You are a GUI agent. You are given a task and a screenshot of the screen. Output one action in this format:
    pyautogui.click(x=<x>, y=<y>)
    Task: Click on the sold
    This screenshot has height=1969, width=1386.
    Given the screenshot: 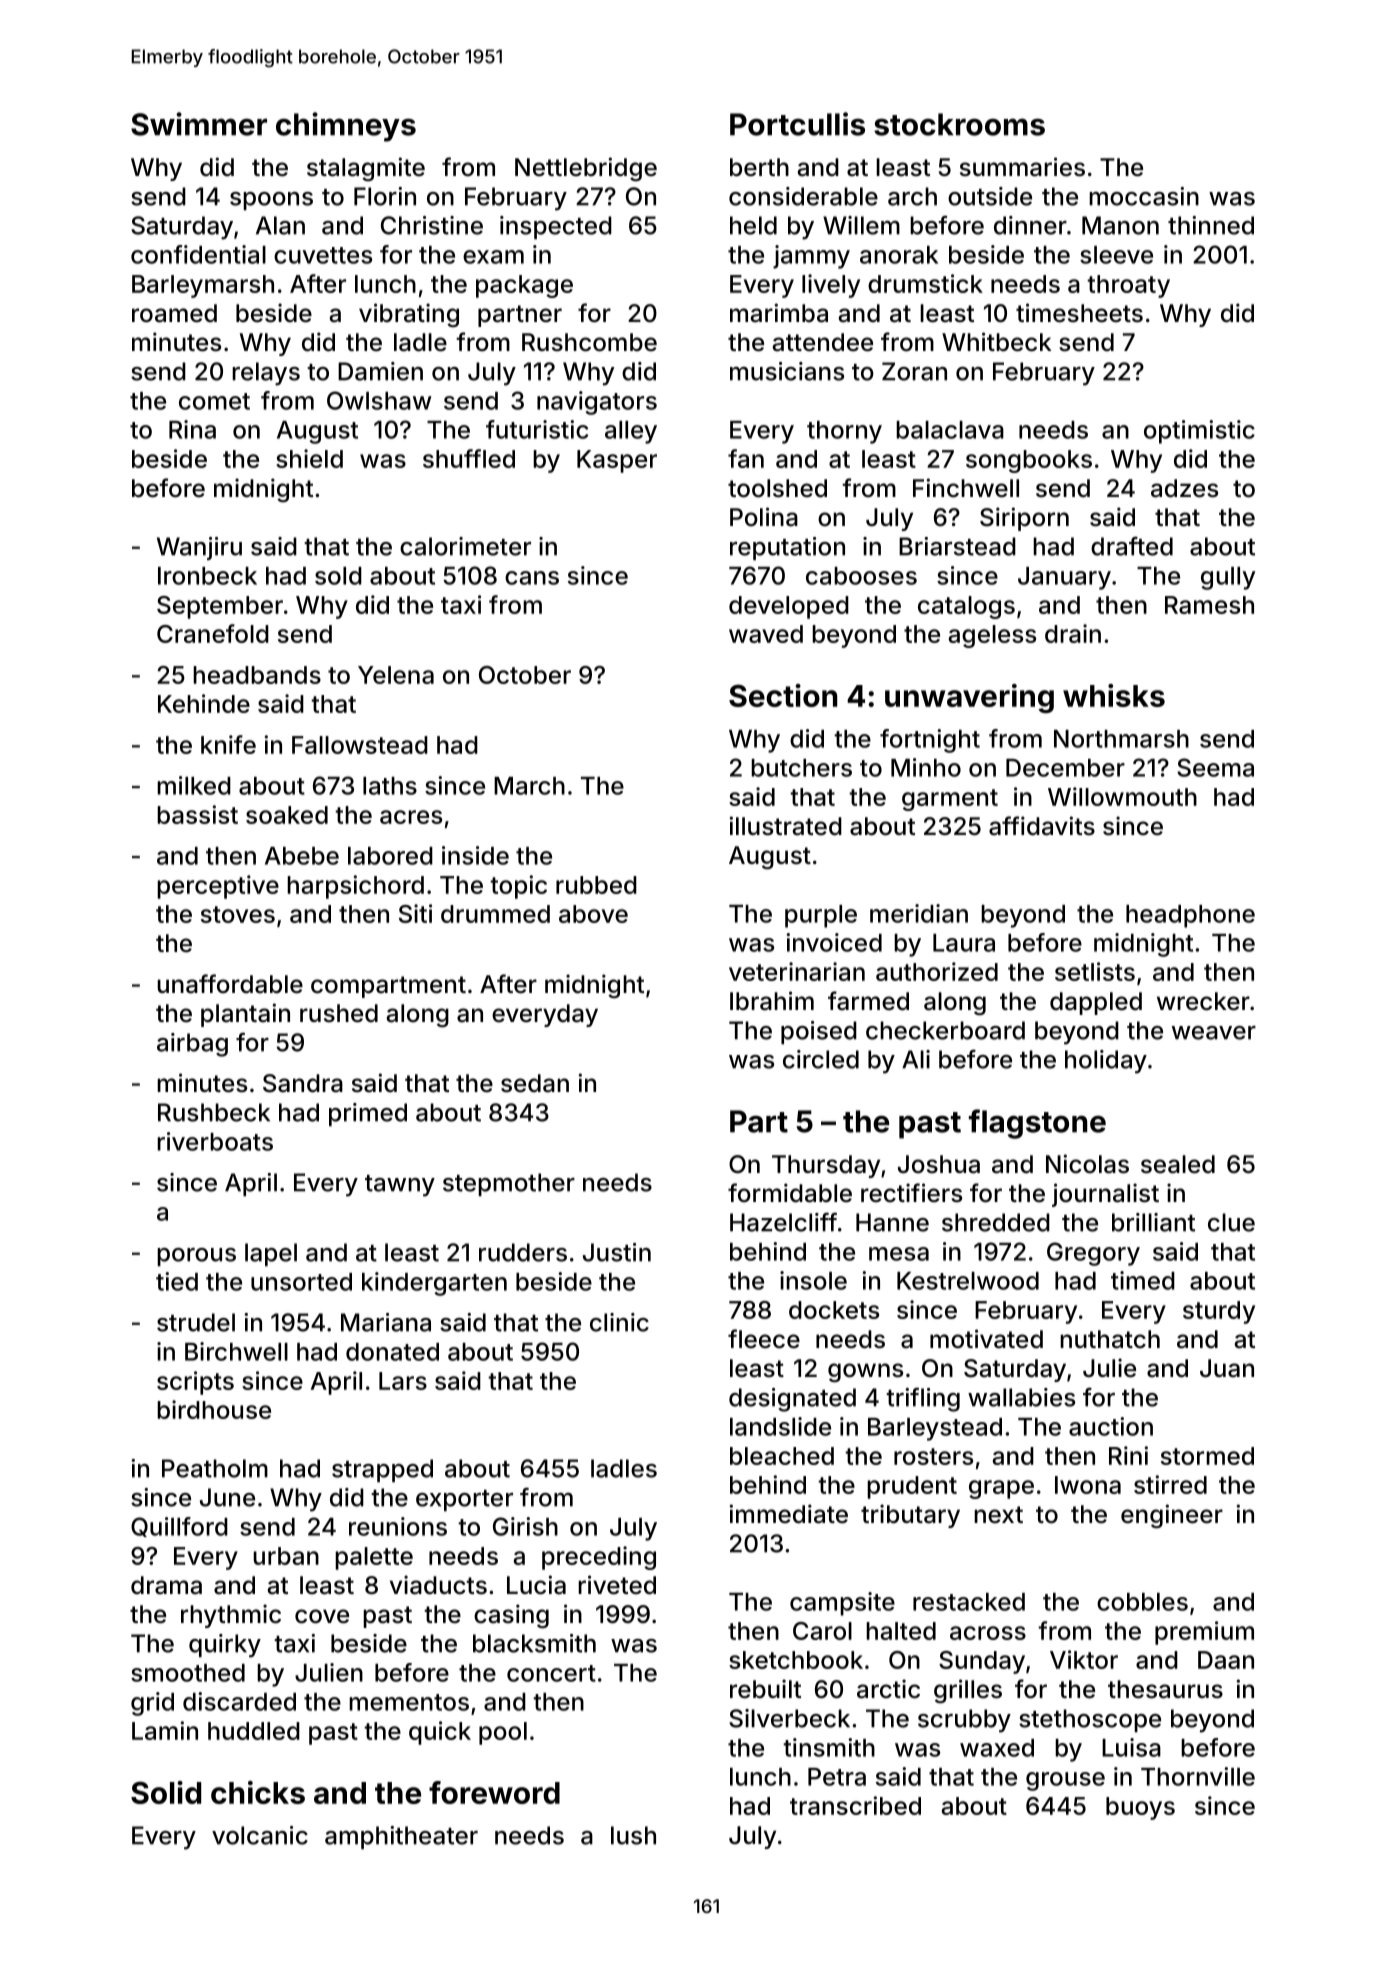 What is the action you would take?
    pyautogui.click(x=338, y=576)
